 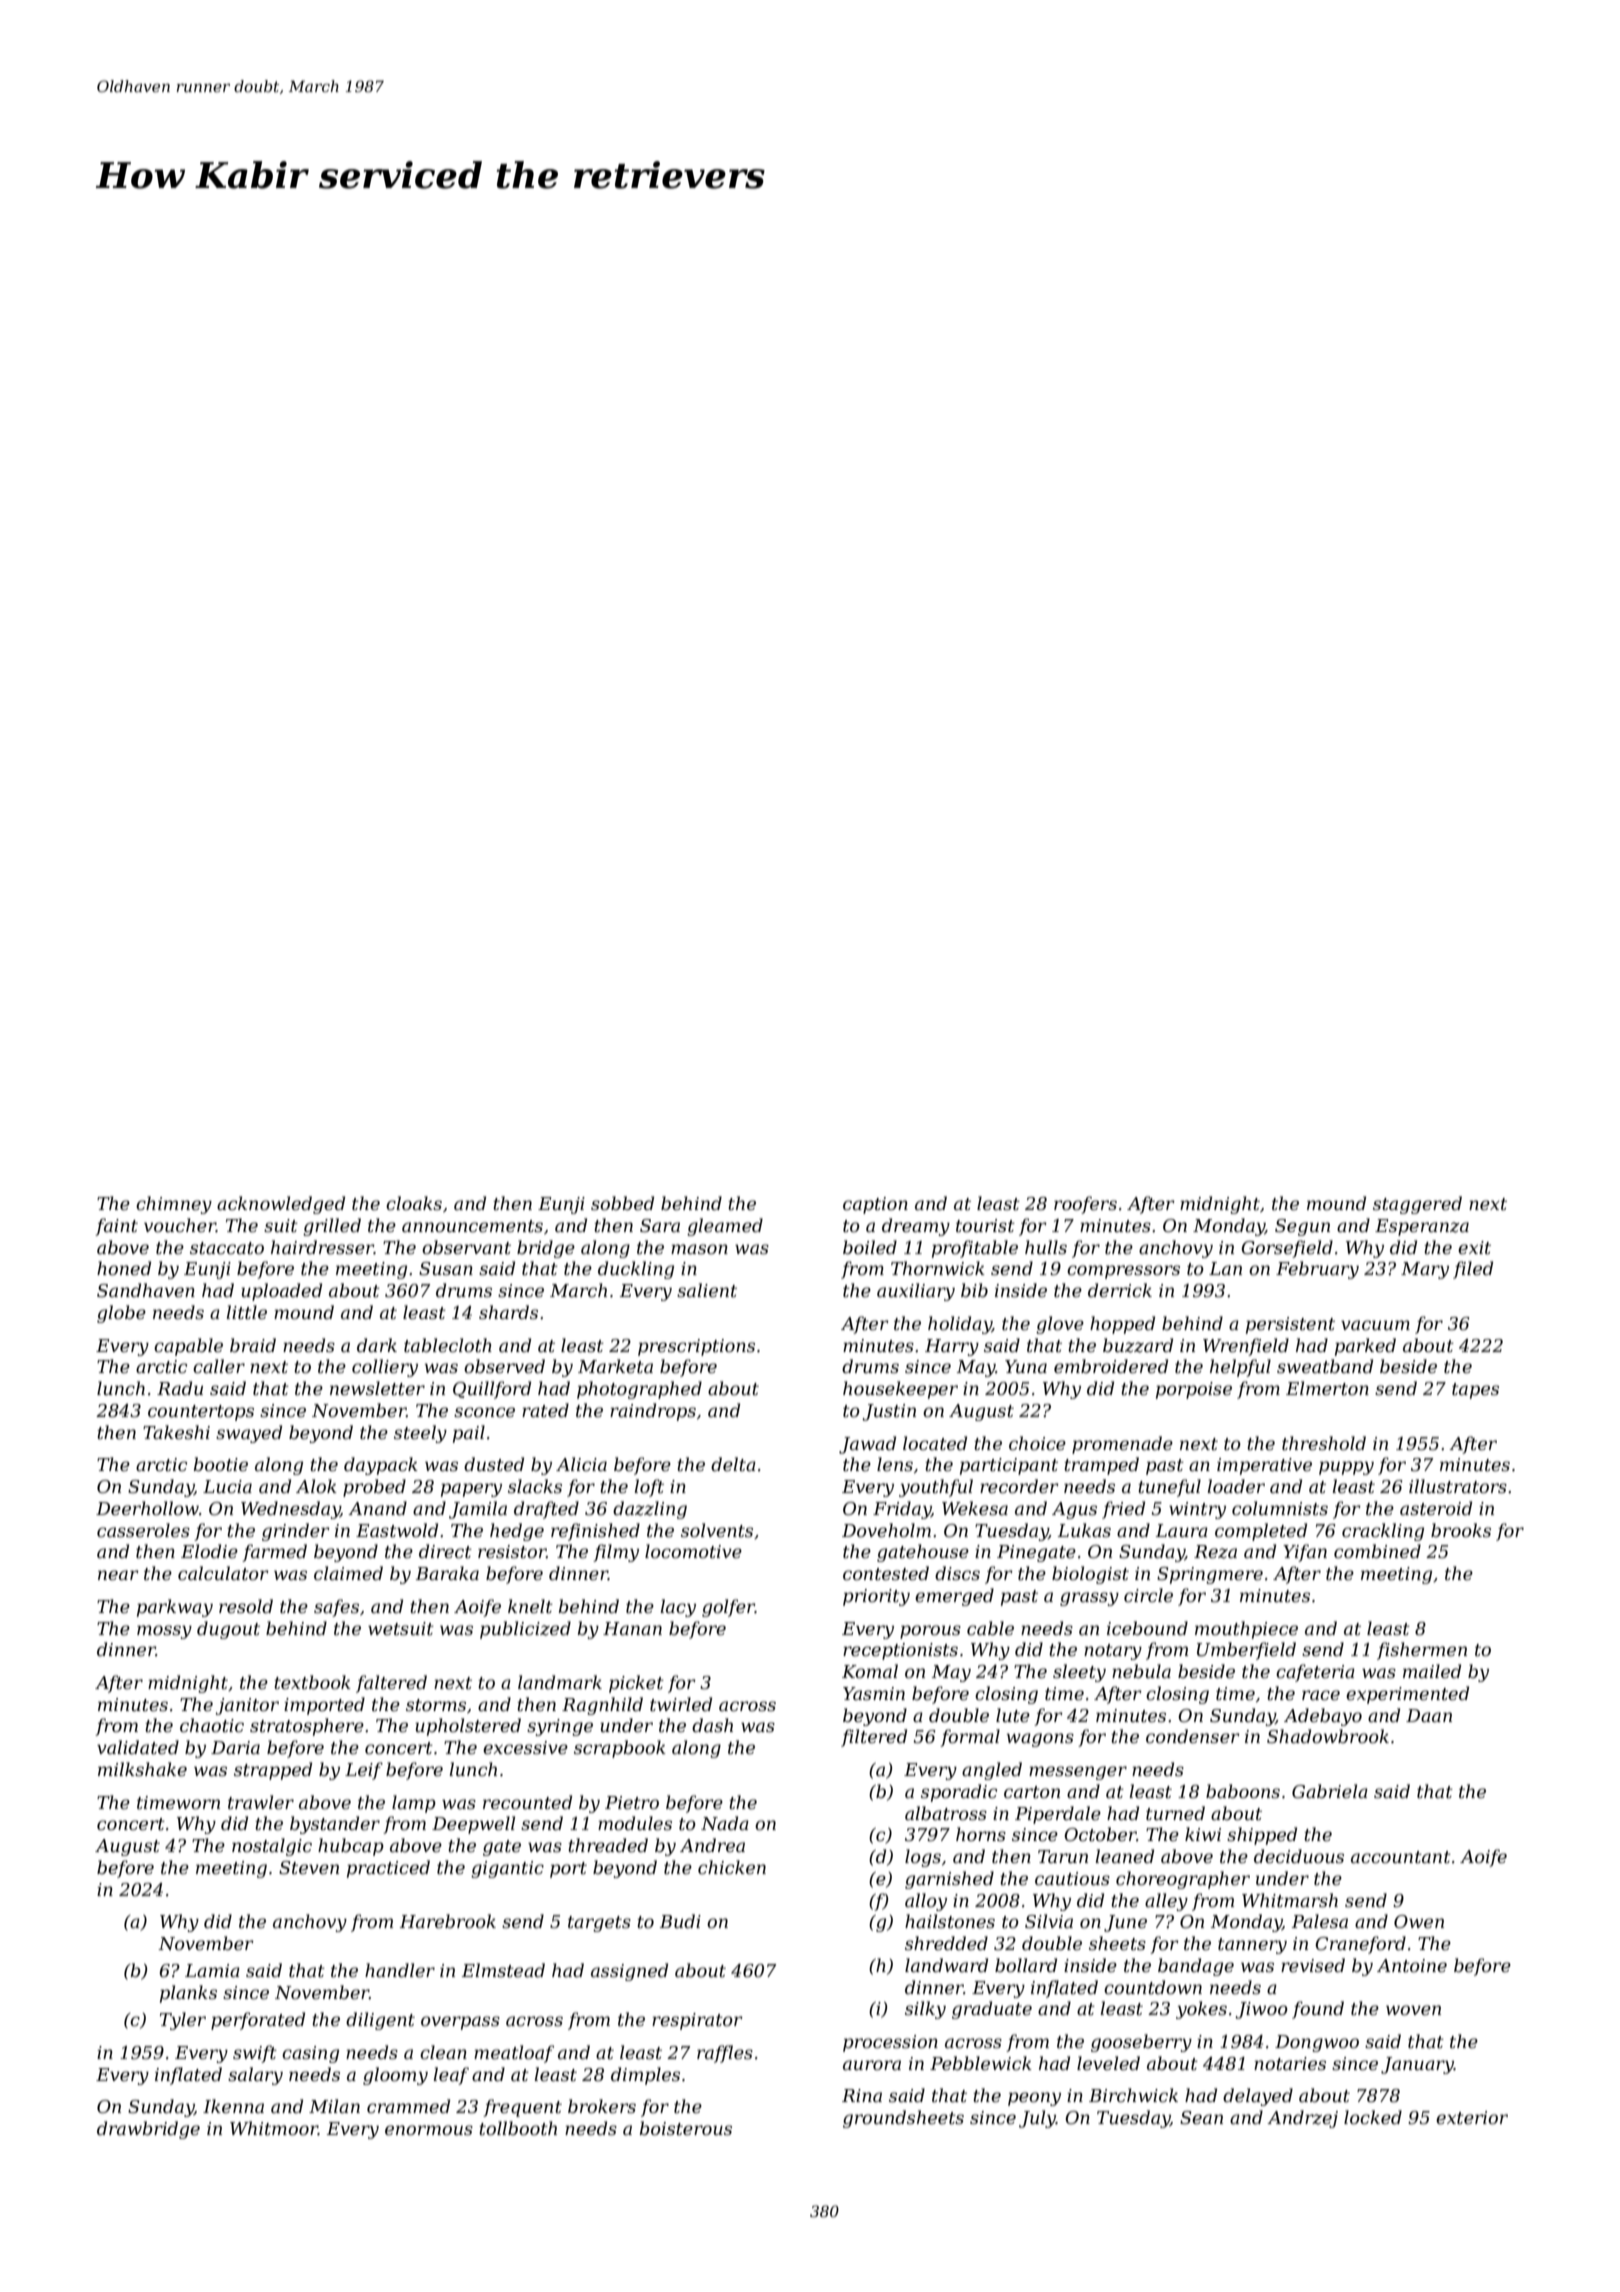 I want to click on woven, so click(x=1413, y=2010).
